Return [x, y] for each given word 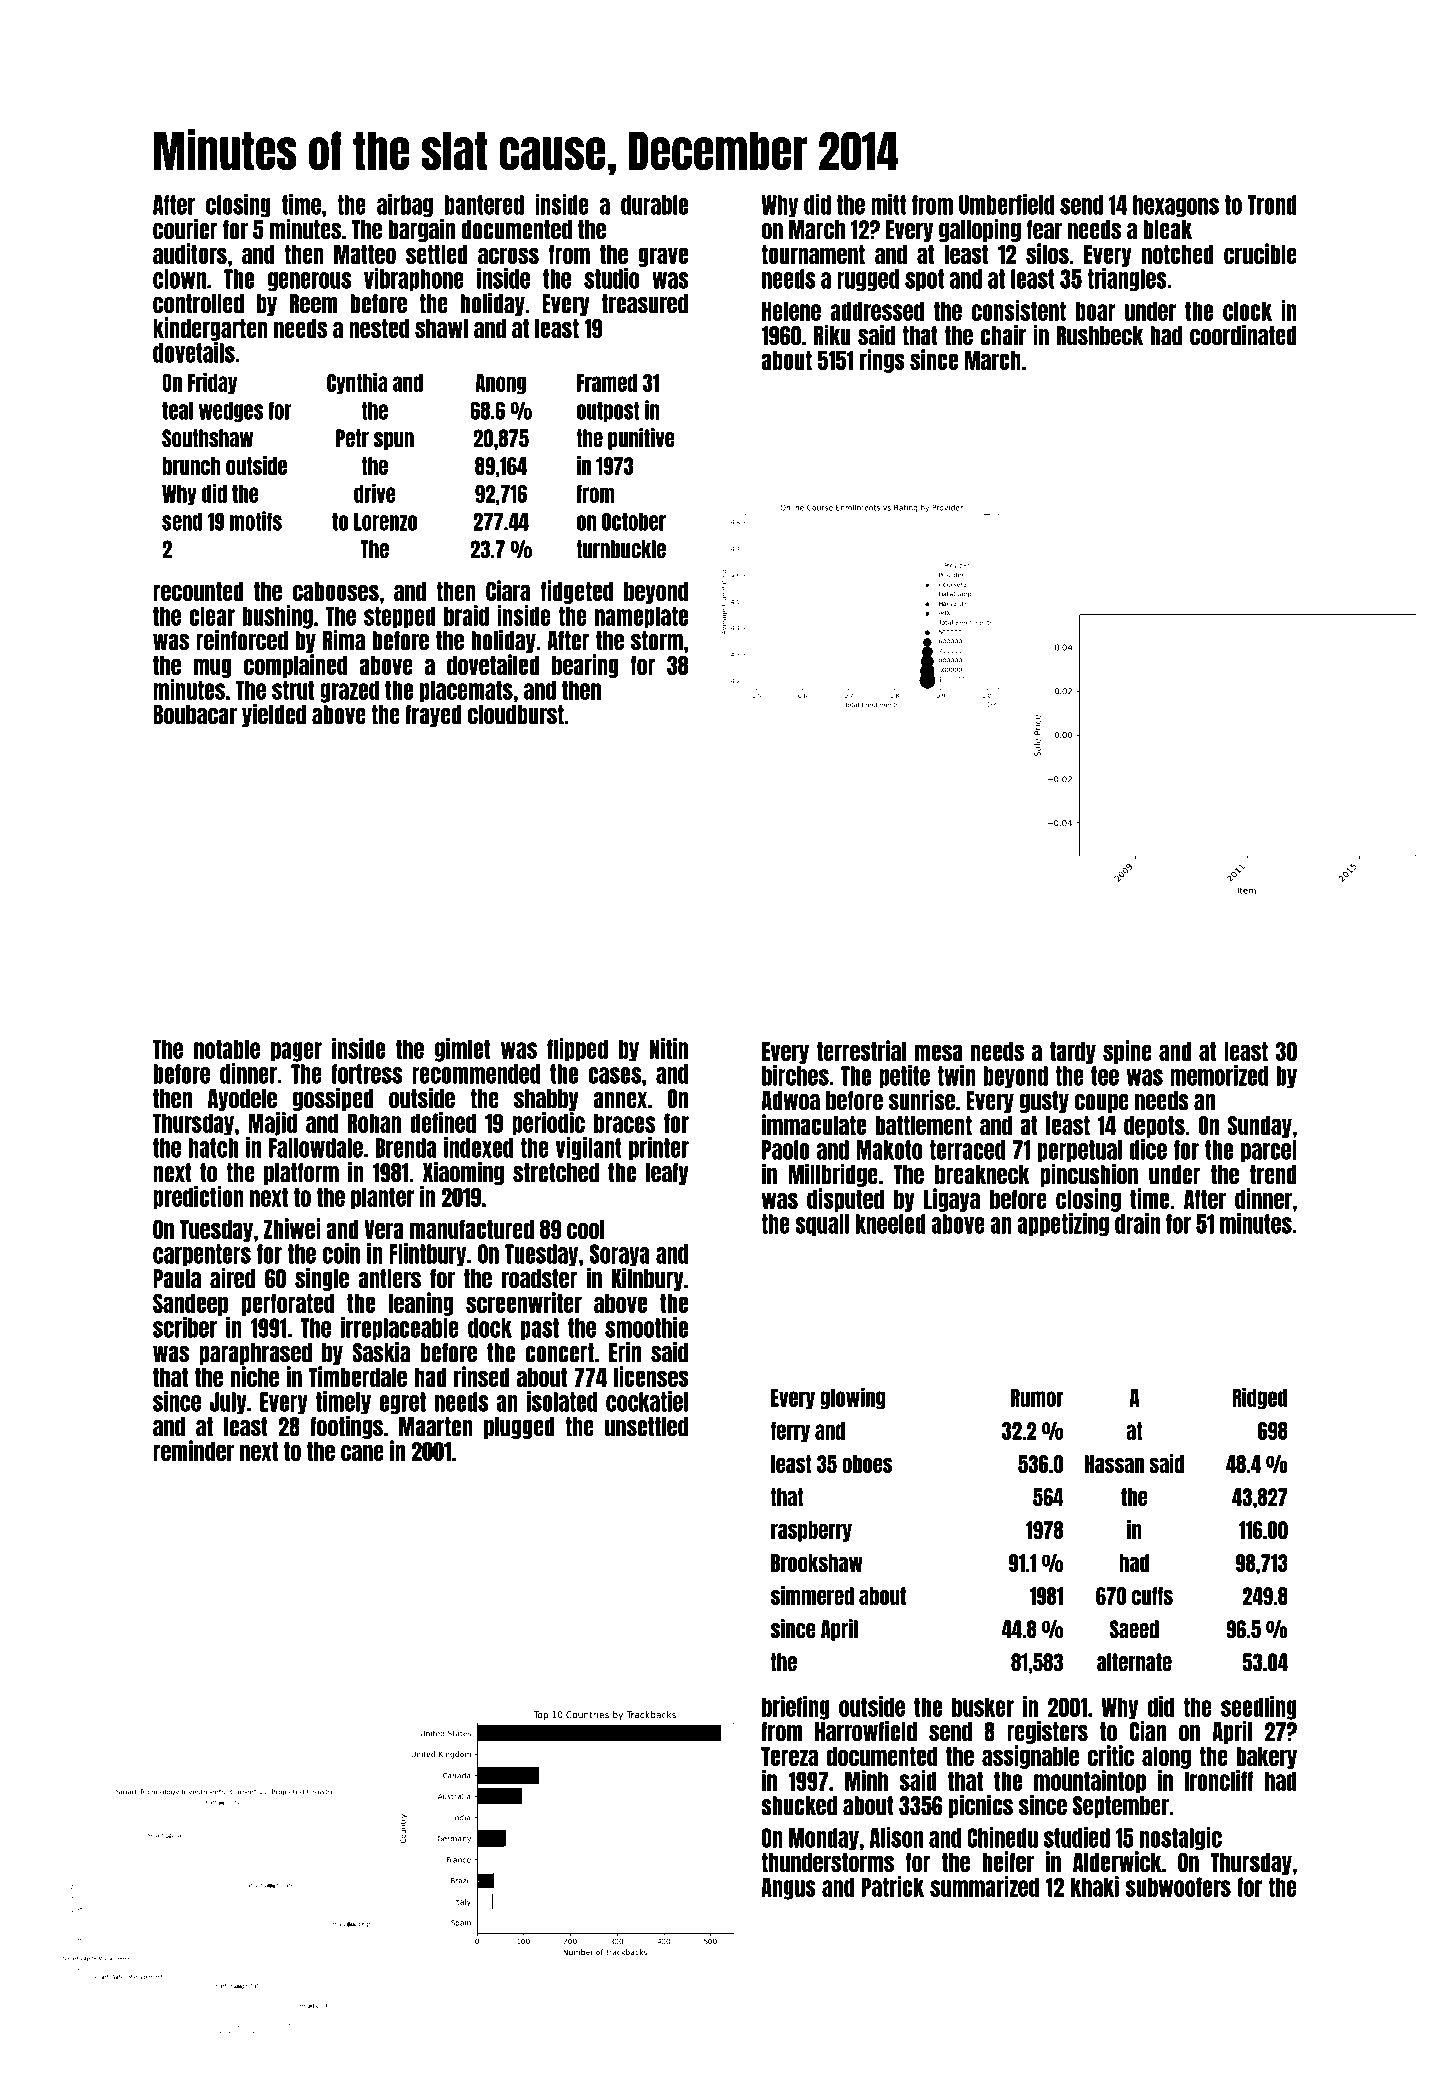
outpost [608, 411]
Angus [788, 1888]
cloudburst [516, 715]
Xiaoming [463, 1173]
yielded [274, 715]
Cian [1148, 1731]
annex [620, 1100]
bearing [585, 666]
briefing [796, 1708]
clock [1247, 311]
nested [379, 328]
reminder [193, 1450]
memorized [1219, 1075]
